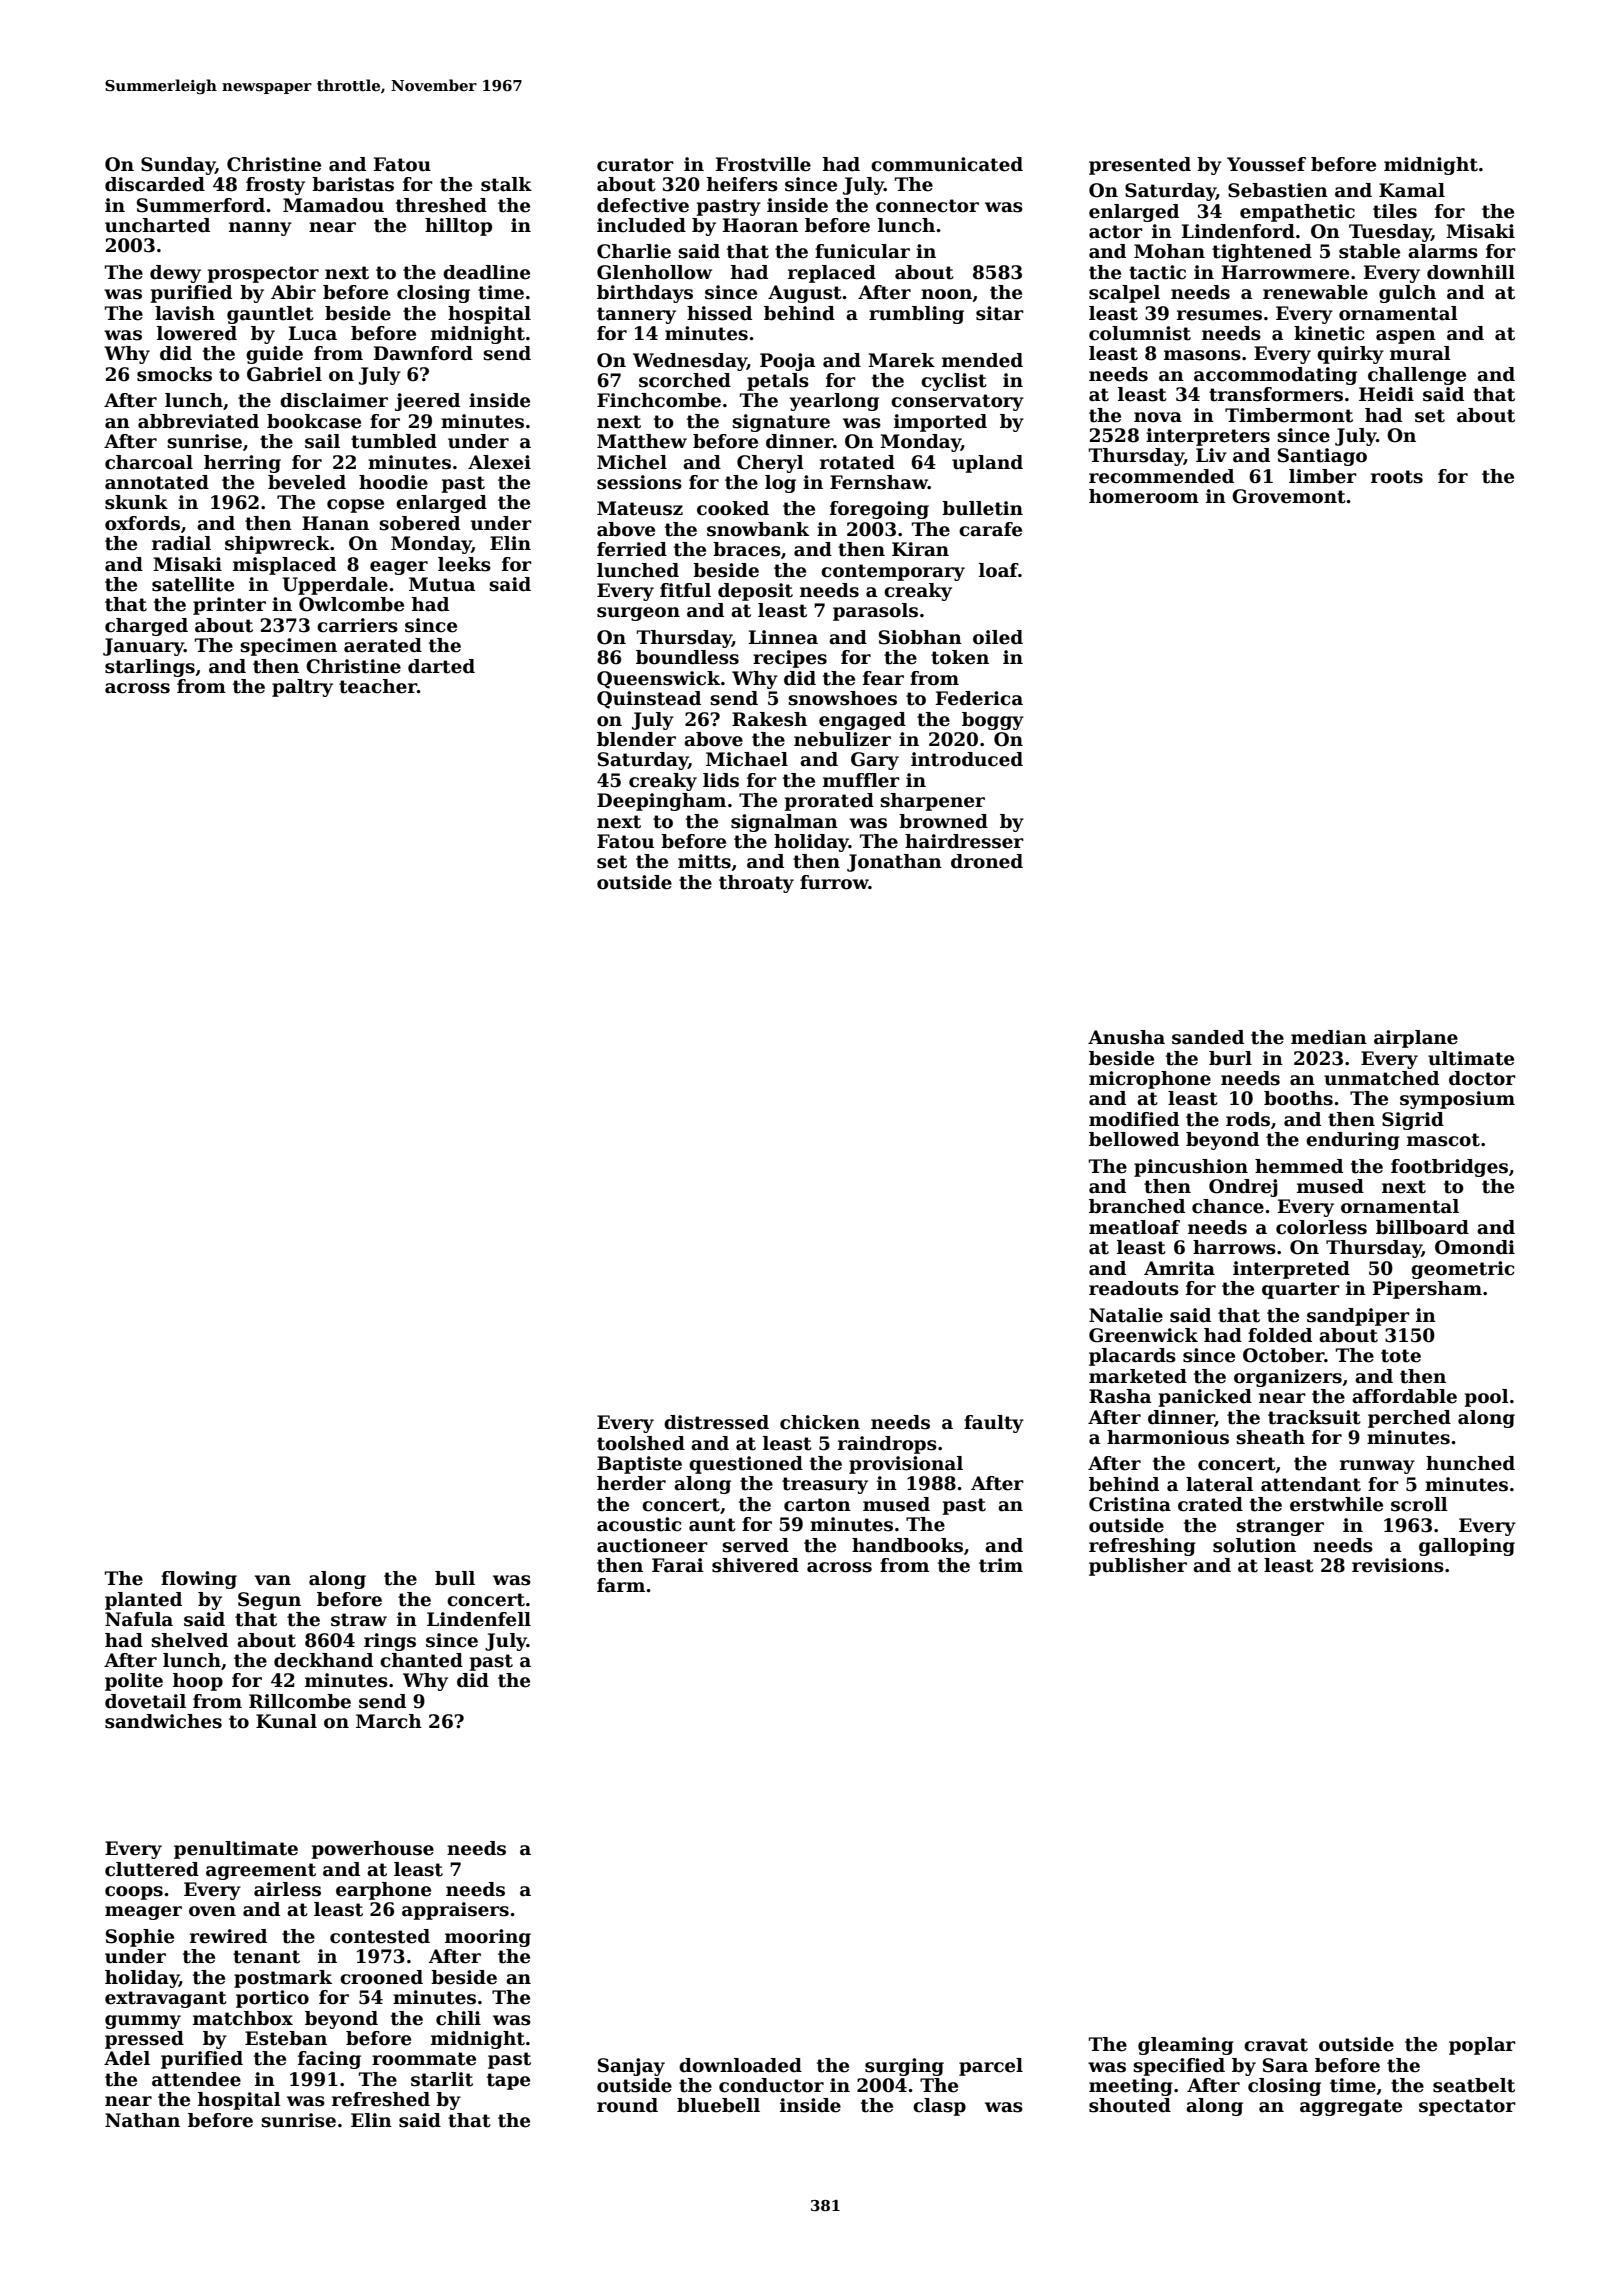 The image size is (1620, 2292). Describe the element at coordinates (199, 1580) in the screenshot. I see `flowing` at that location.
